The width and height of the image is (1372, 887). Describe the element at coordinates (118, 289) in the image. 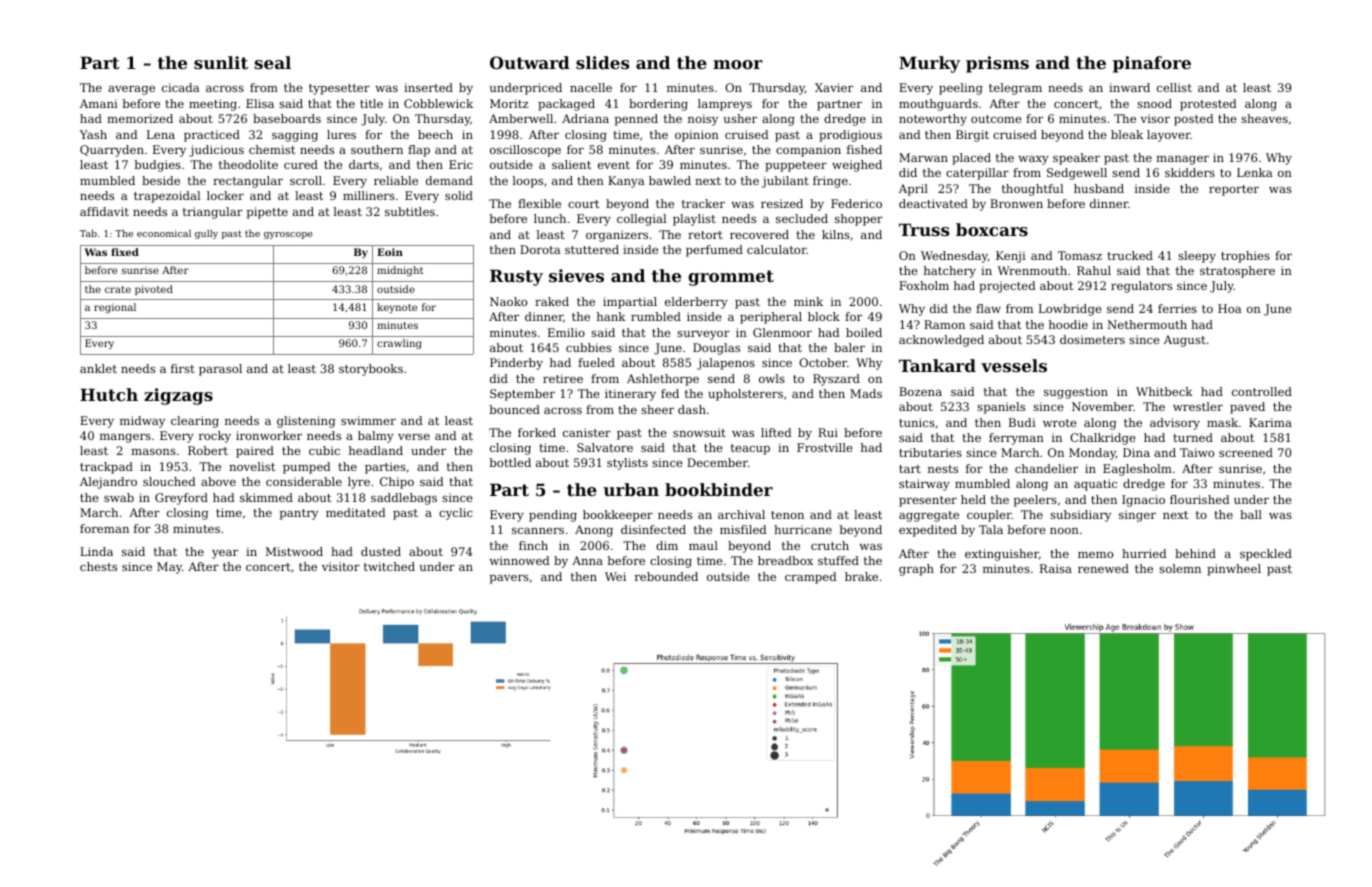

I see `crate` at that location.
